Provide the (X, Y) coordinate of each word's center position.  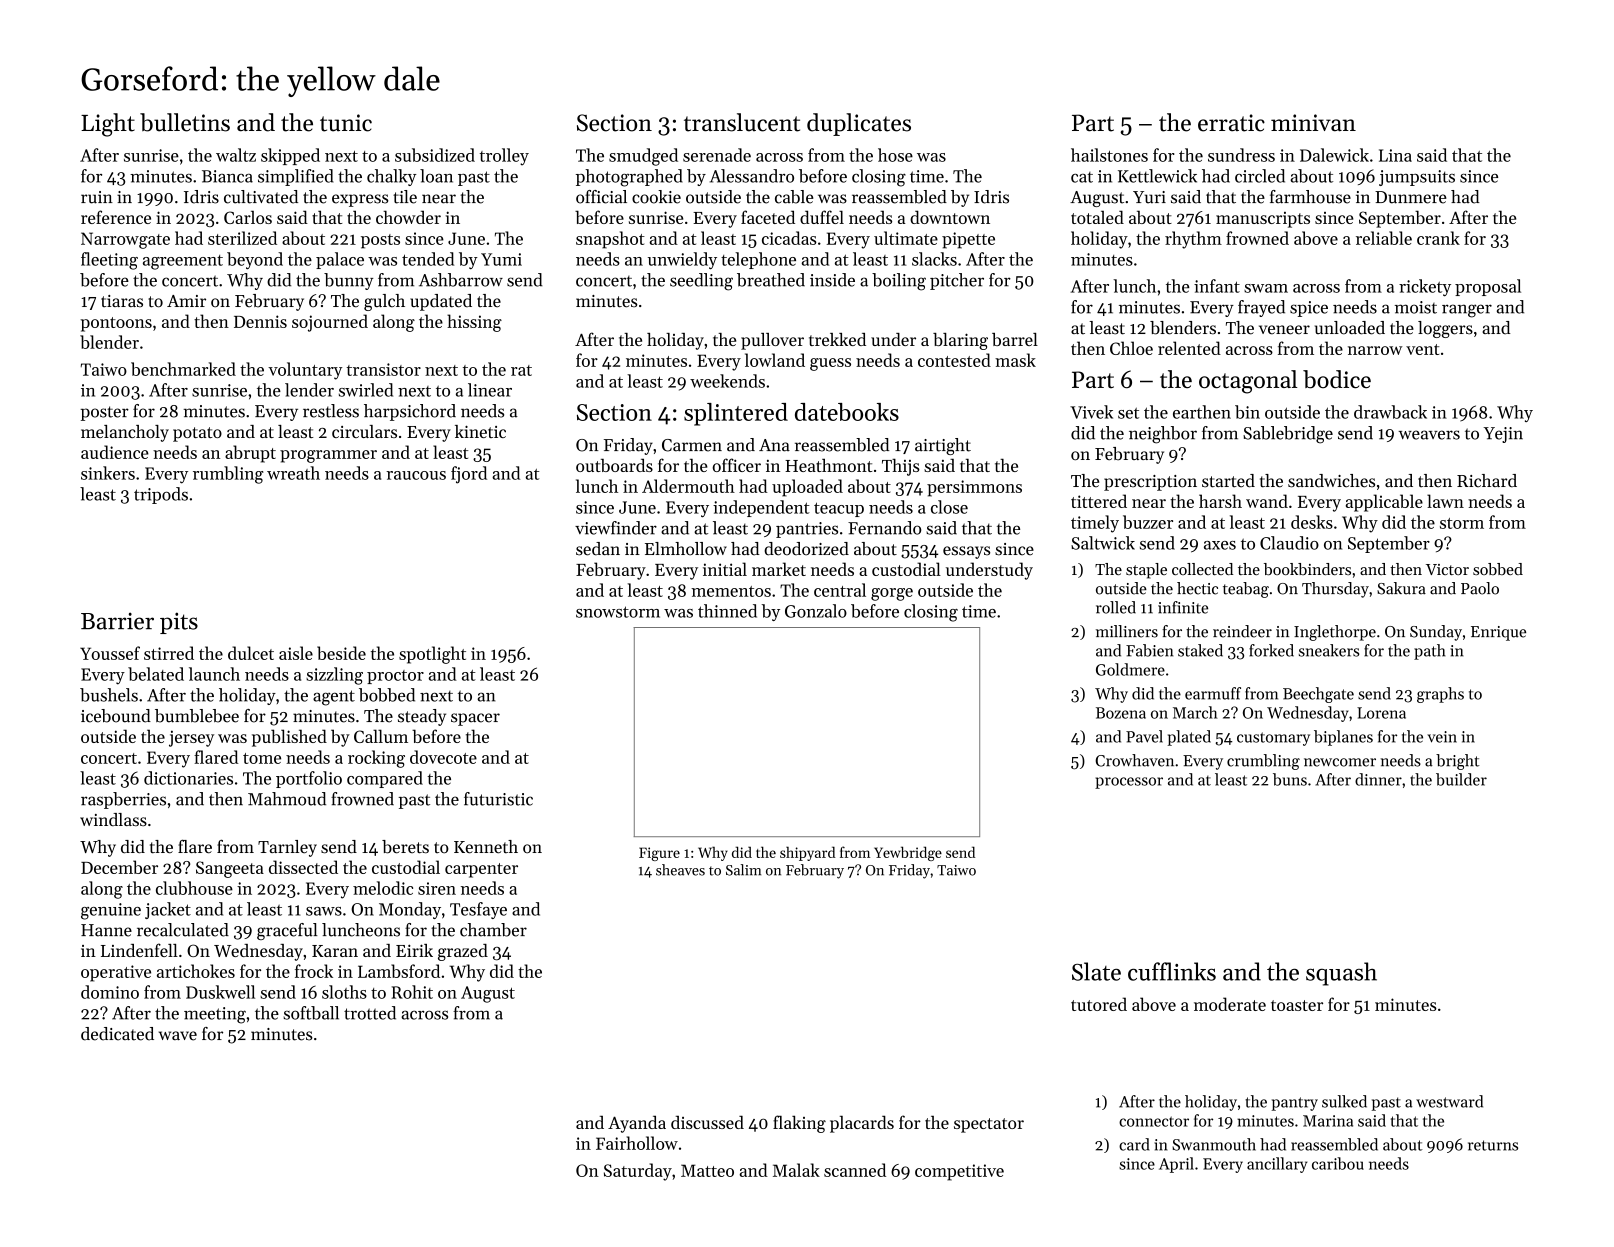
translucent (742, 122)
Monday (410, 910)
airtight (943, 446)
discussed (707, 1122)
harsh (1220, 501)
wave (178, 1036)
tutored (1099, 1004)
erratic (1231, 123)
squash (1341, 974)
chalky (391, 177)
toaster (1297, 1005)
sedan (598, 549)
